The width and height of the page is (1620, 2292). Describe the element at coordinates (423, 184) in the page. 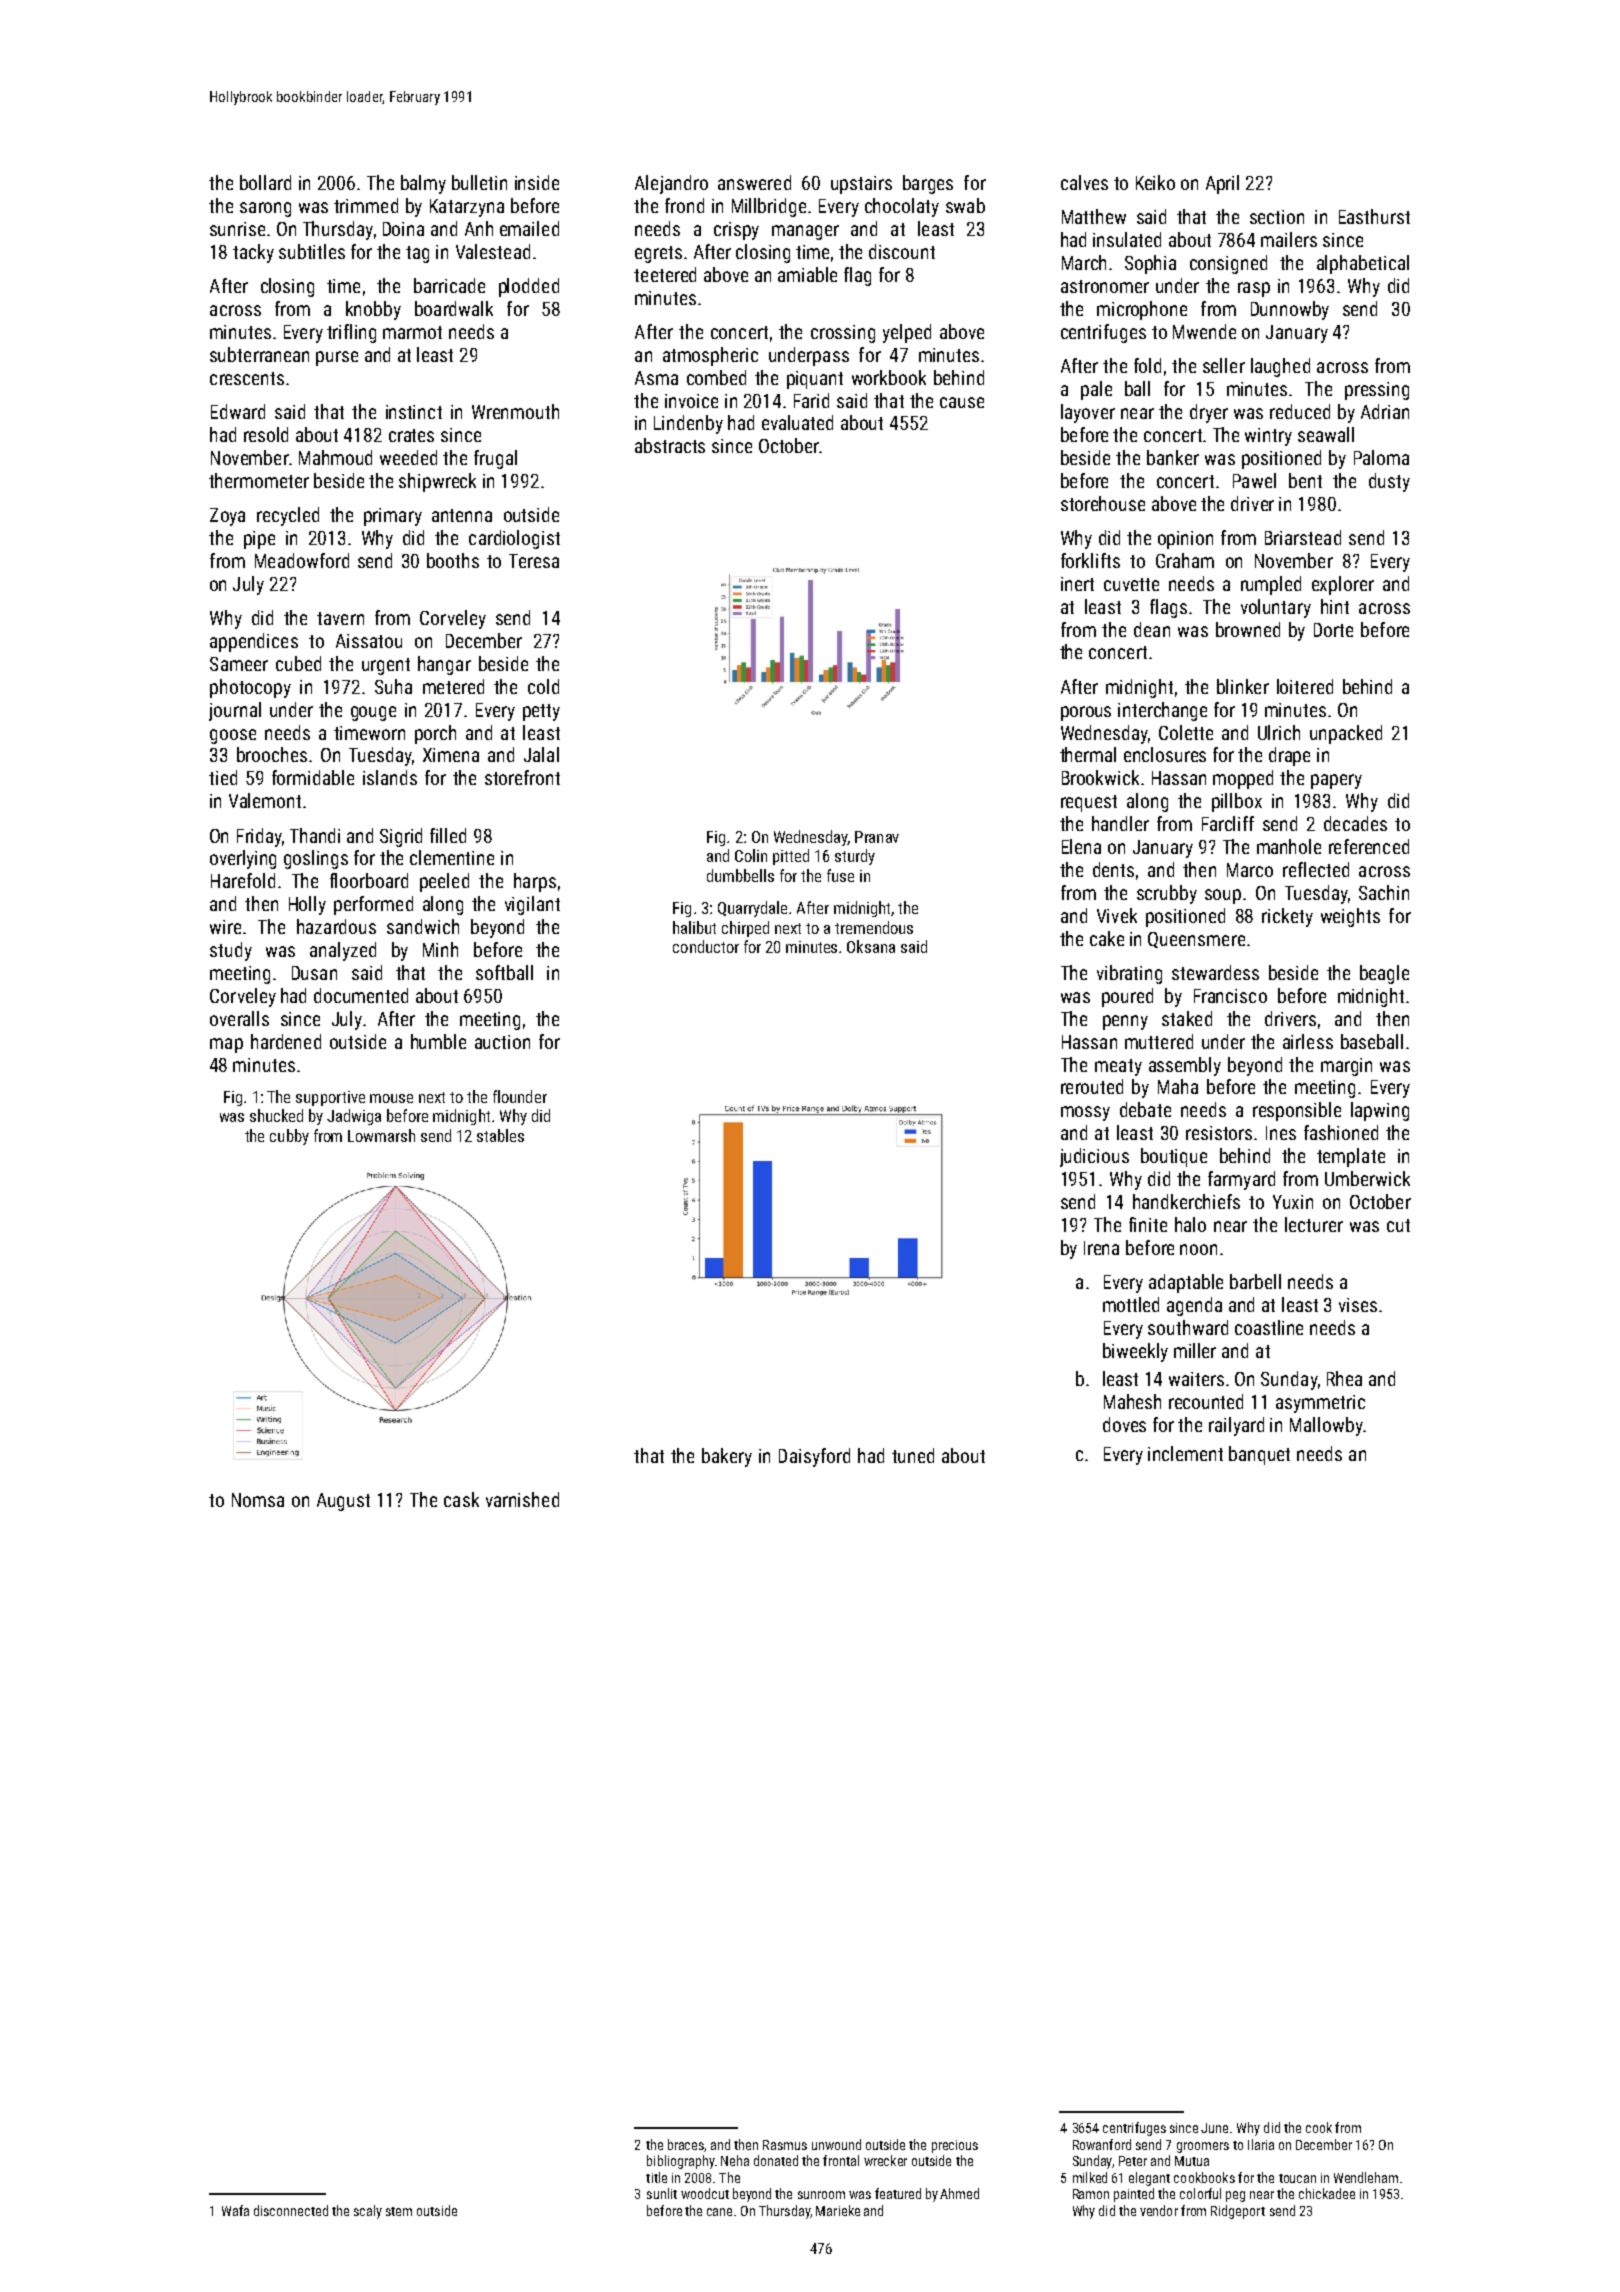

I see `balmy` at that location.
